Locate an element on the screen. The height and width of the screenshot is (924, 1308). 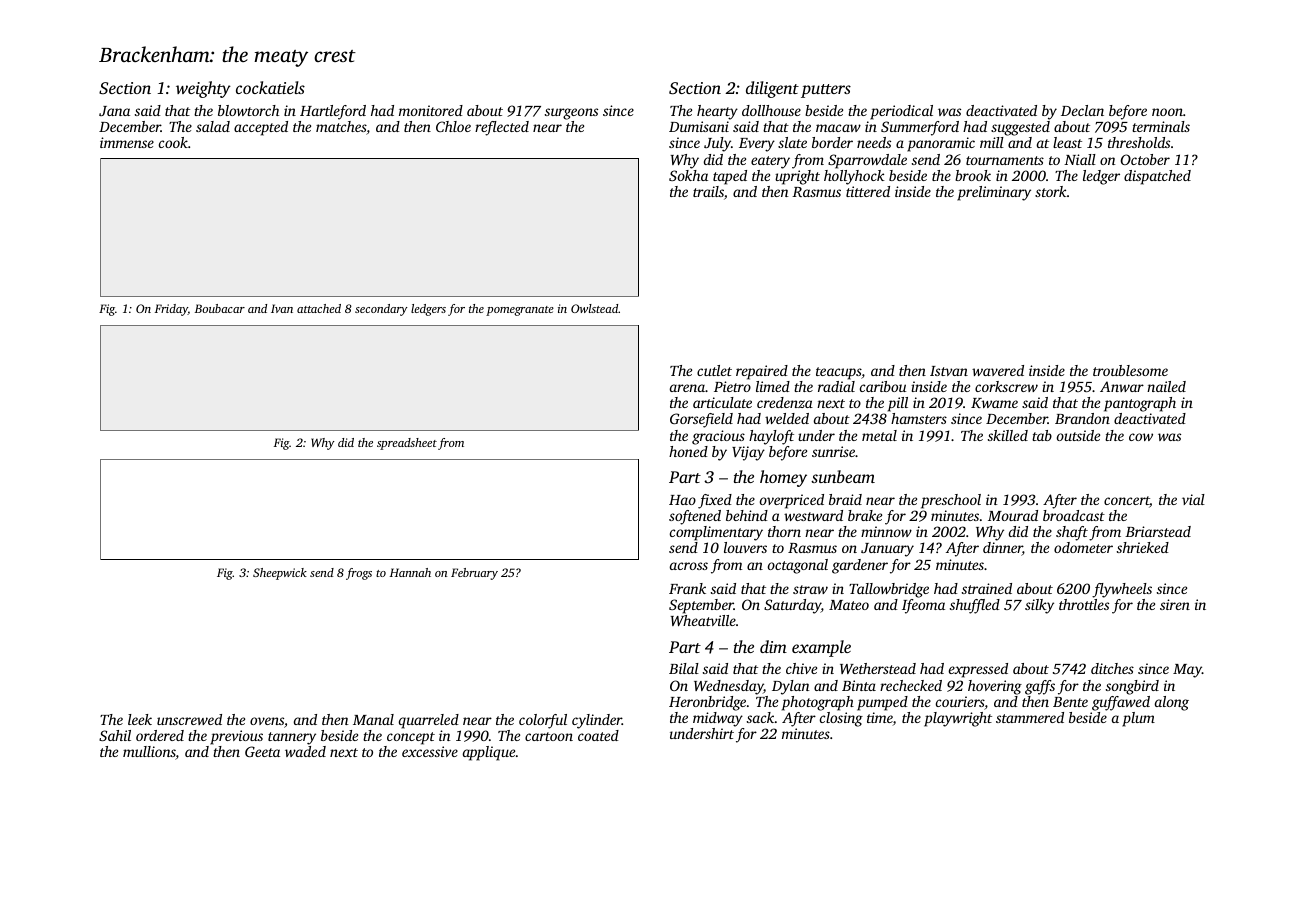
mullions is located at coordinates (149, 753).
